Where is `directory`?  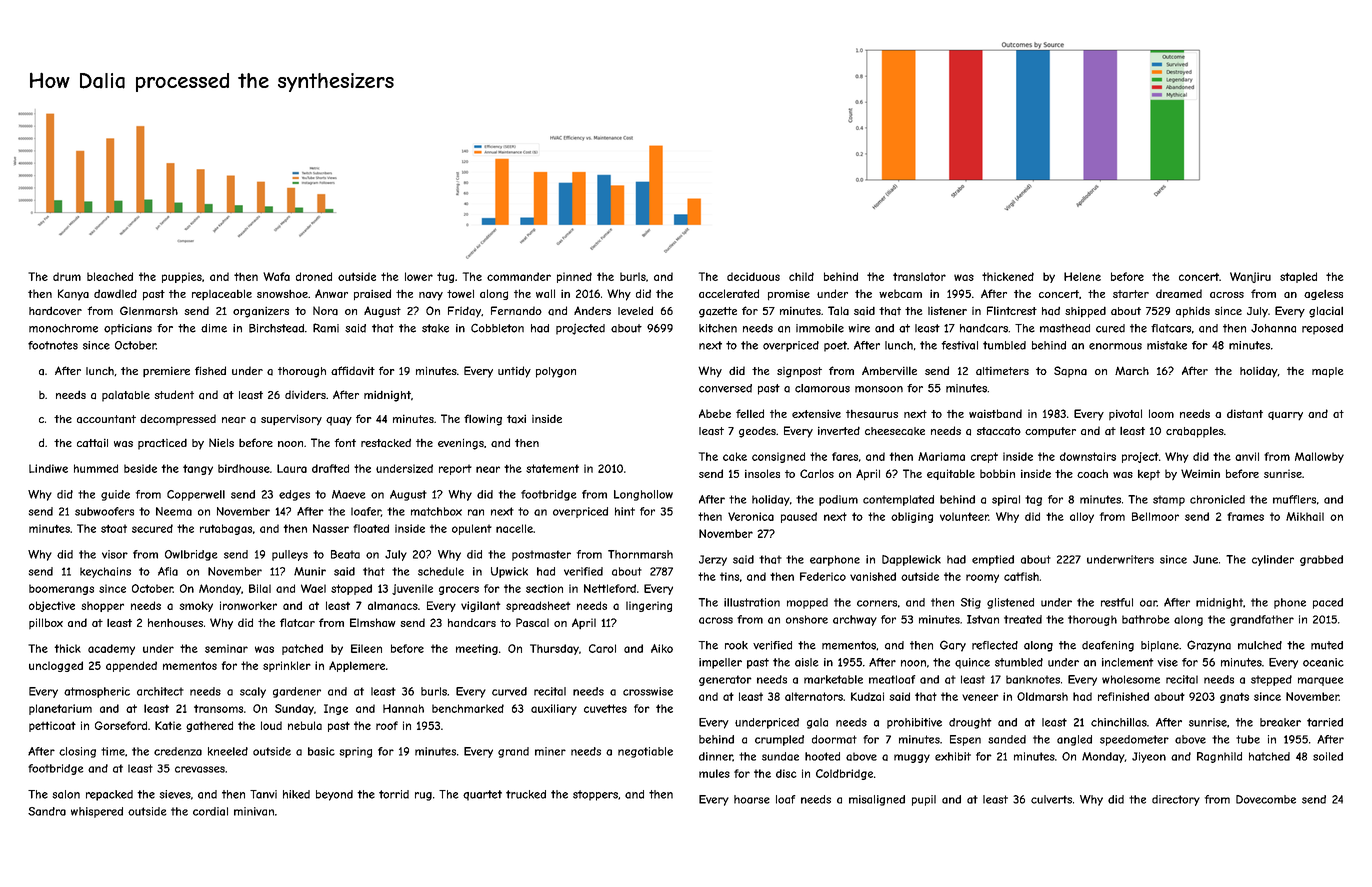
directory is located at coordinates (1176, 800).
